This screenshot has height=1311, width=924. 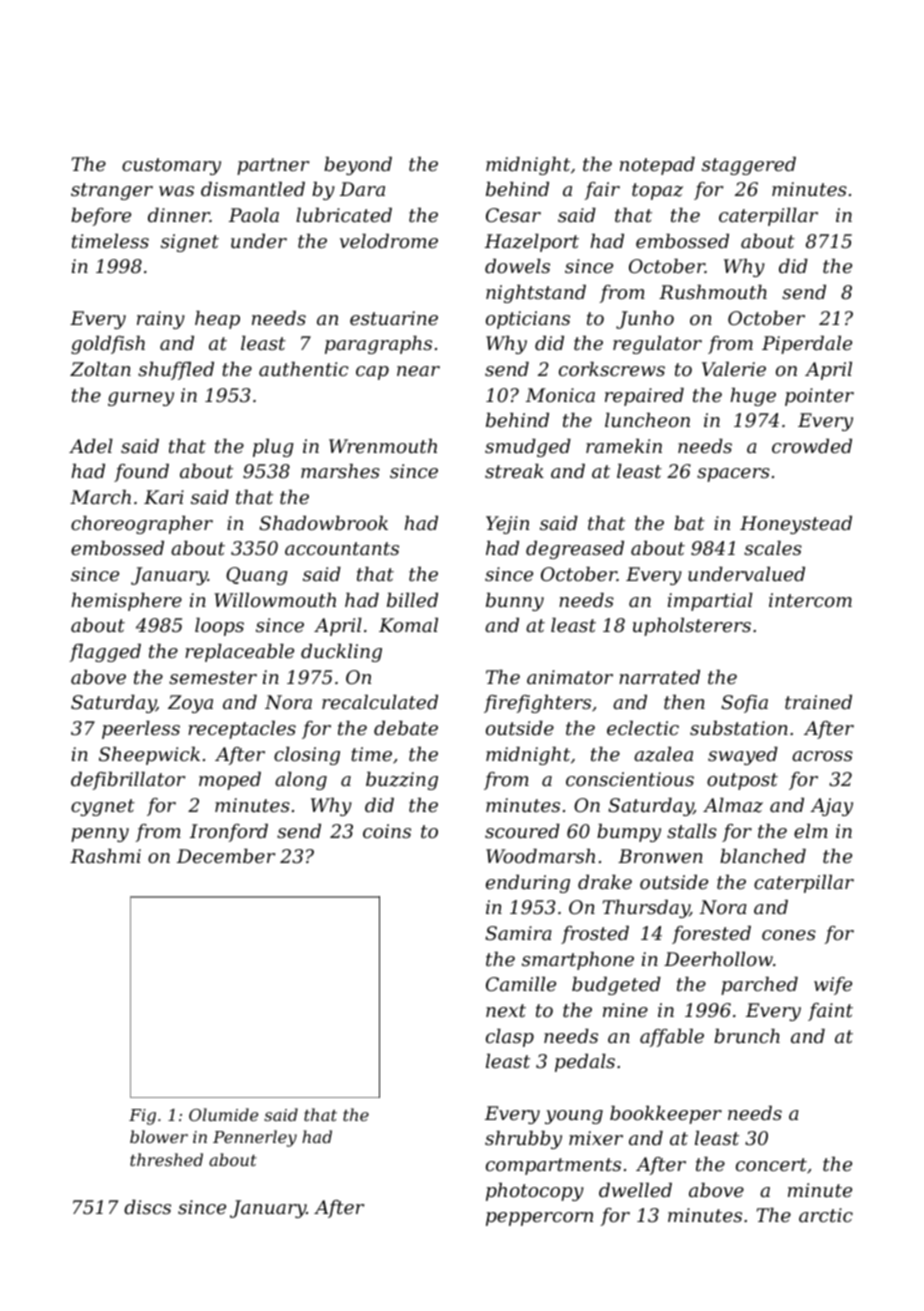 What do you see at coordinates (826, 1215) in the screenshot?
I see `arctic` at bounding box center [826, 1215].
